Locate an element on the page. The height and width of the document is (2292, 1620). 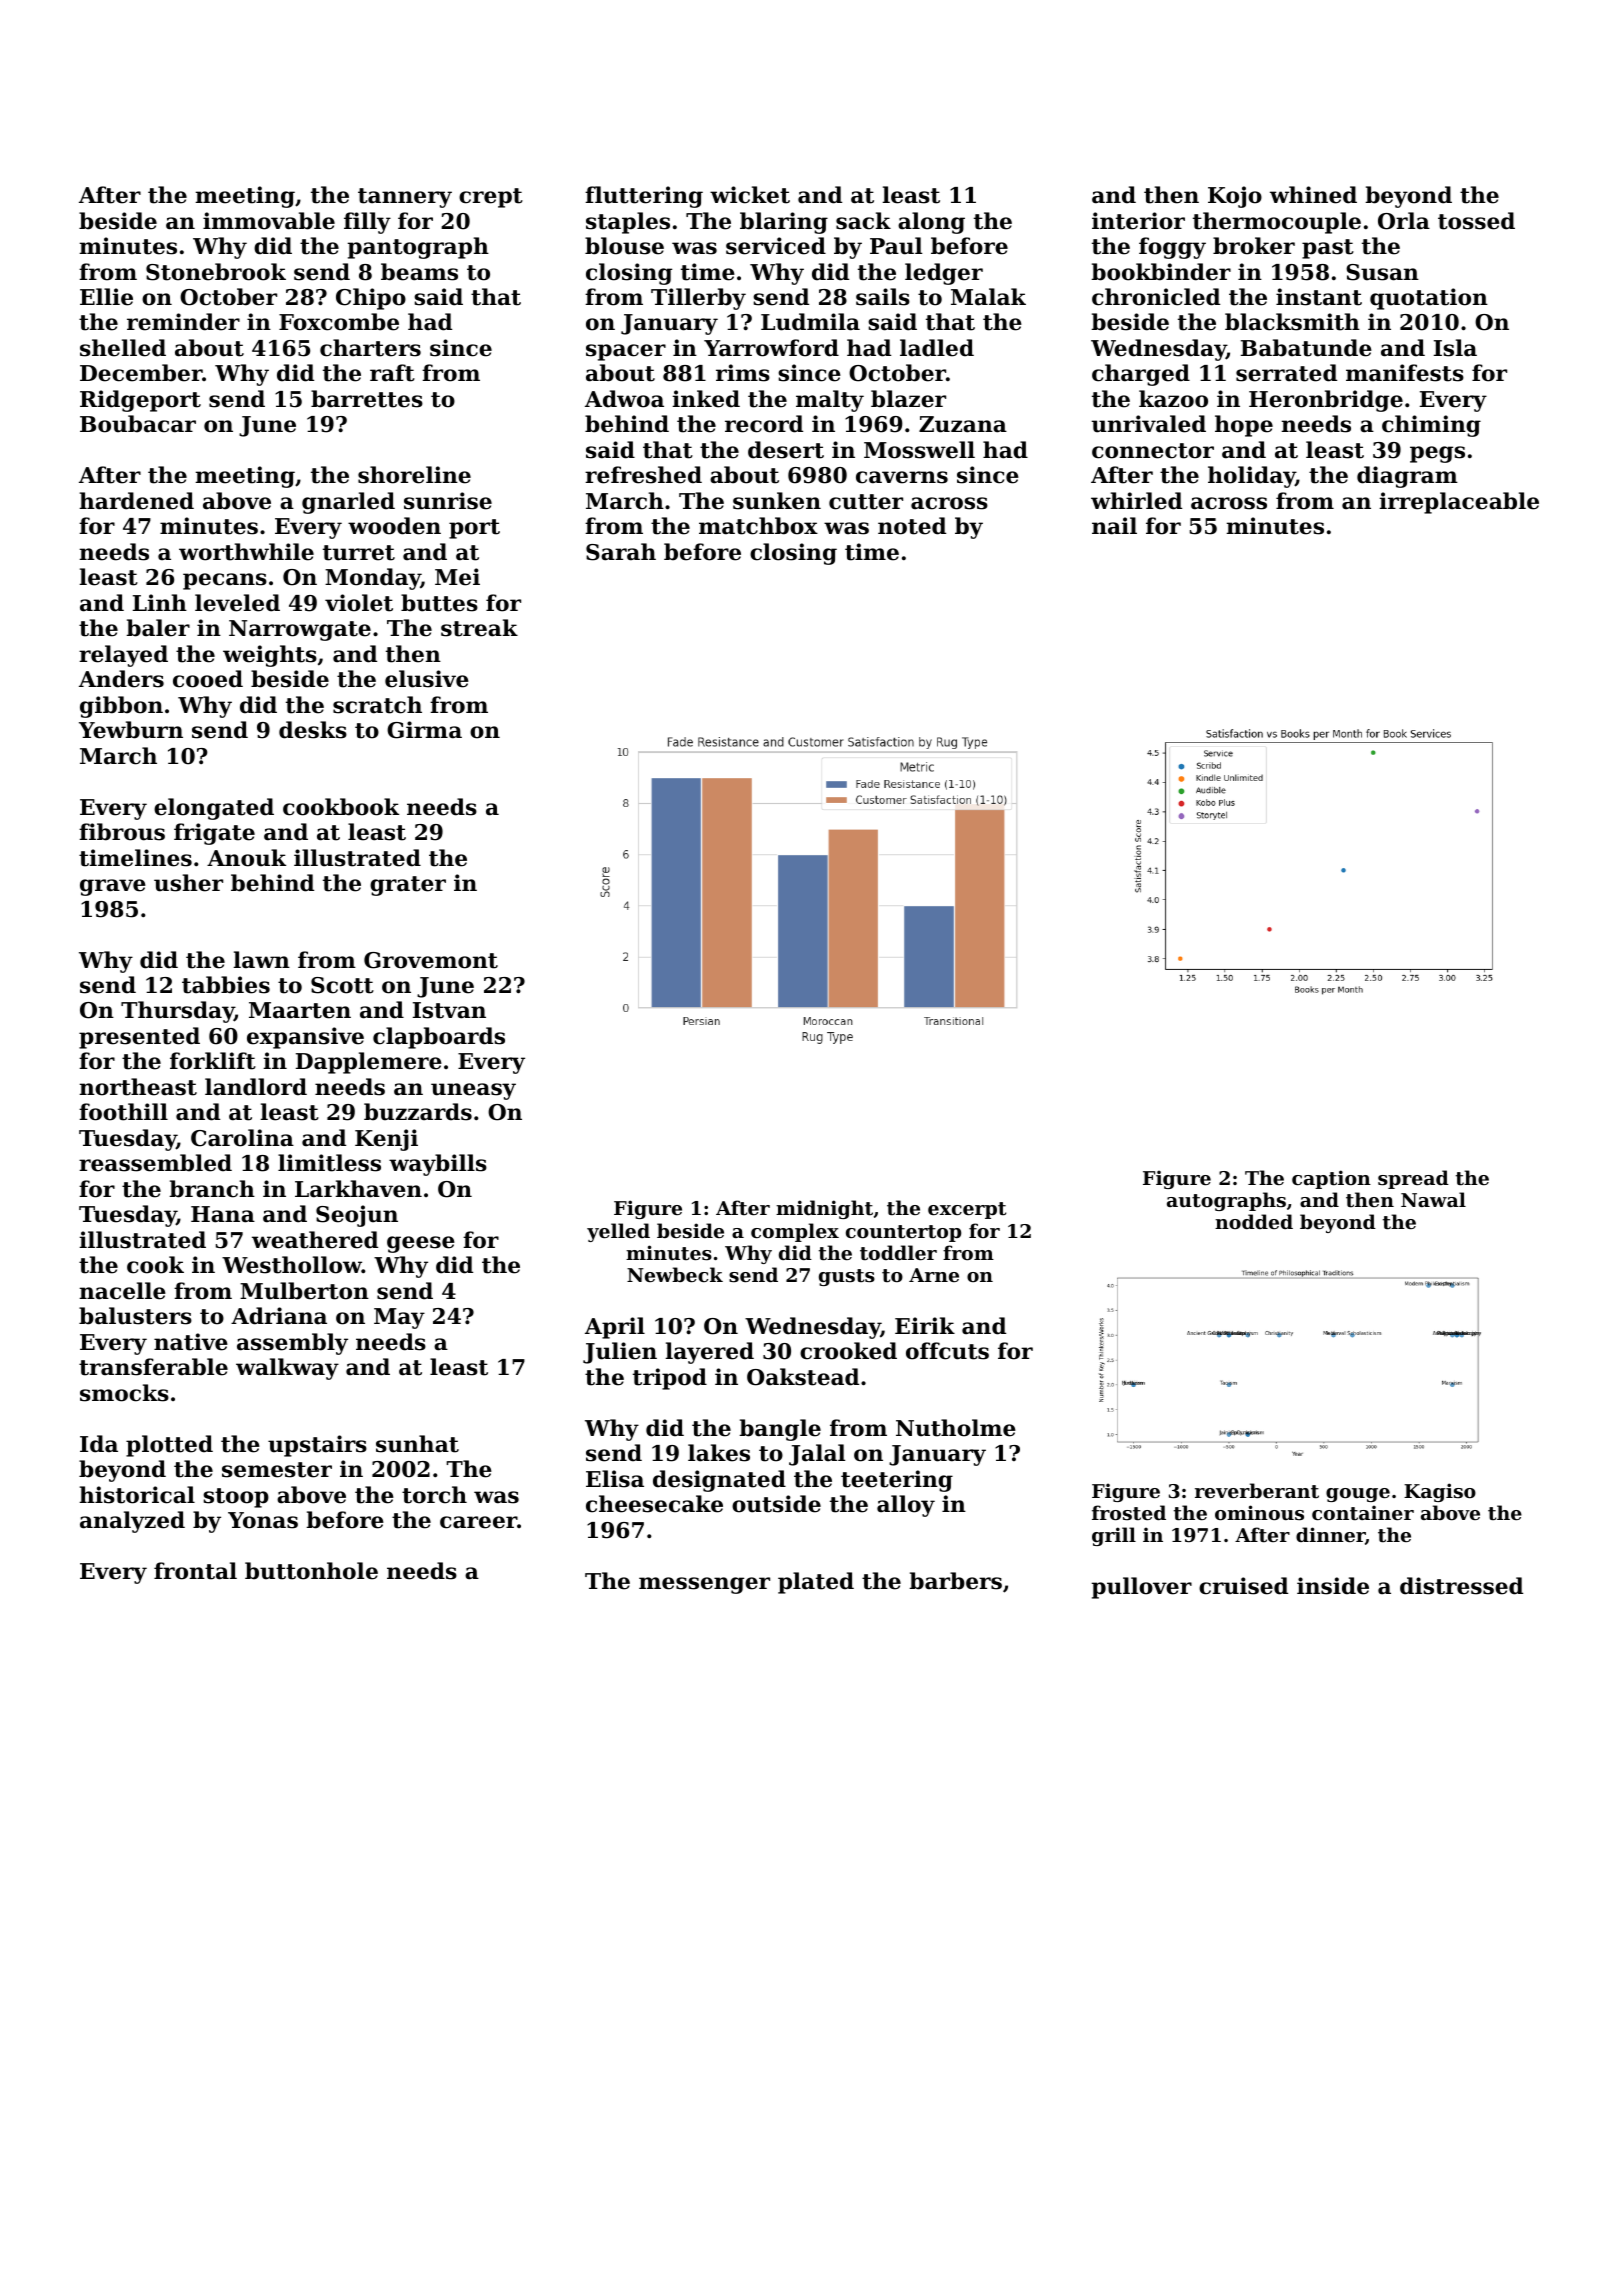
hardened is located at coordinates (136, 501).
